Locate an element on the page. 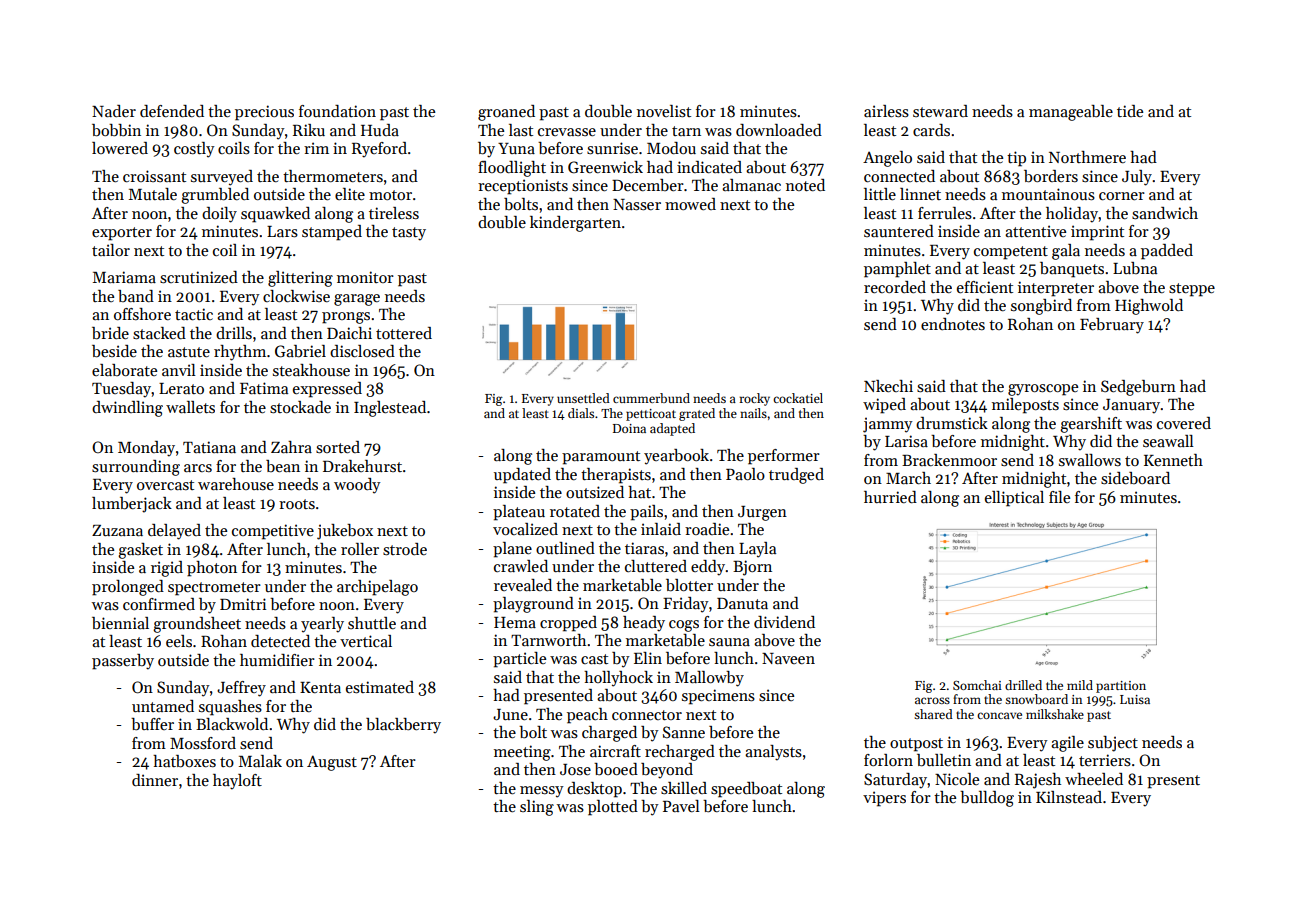 This image has height=924, width=1308. groaned is located at coordinates (506, 113).
